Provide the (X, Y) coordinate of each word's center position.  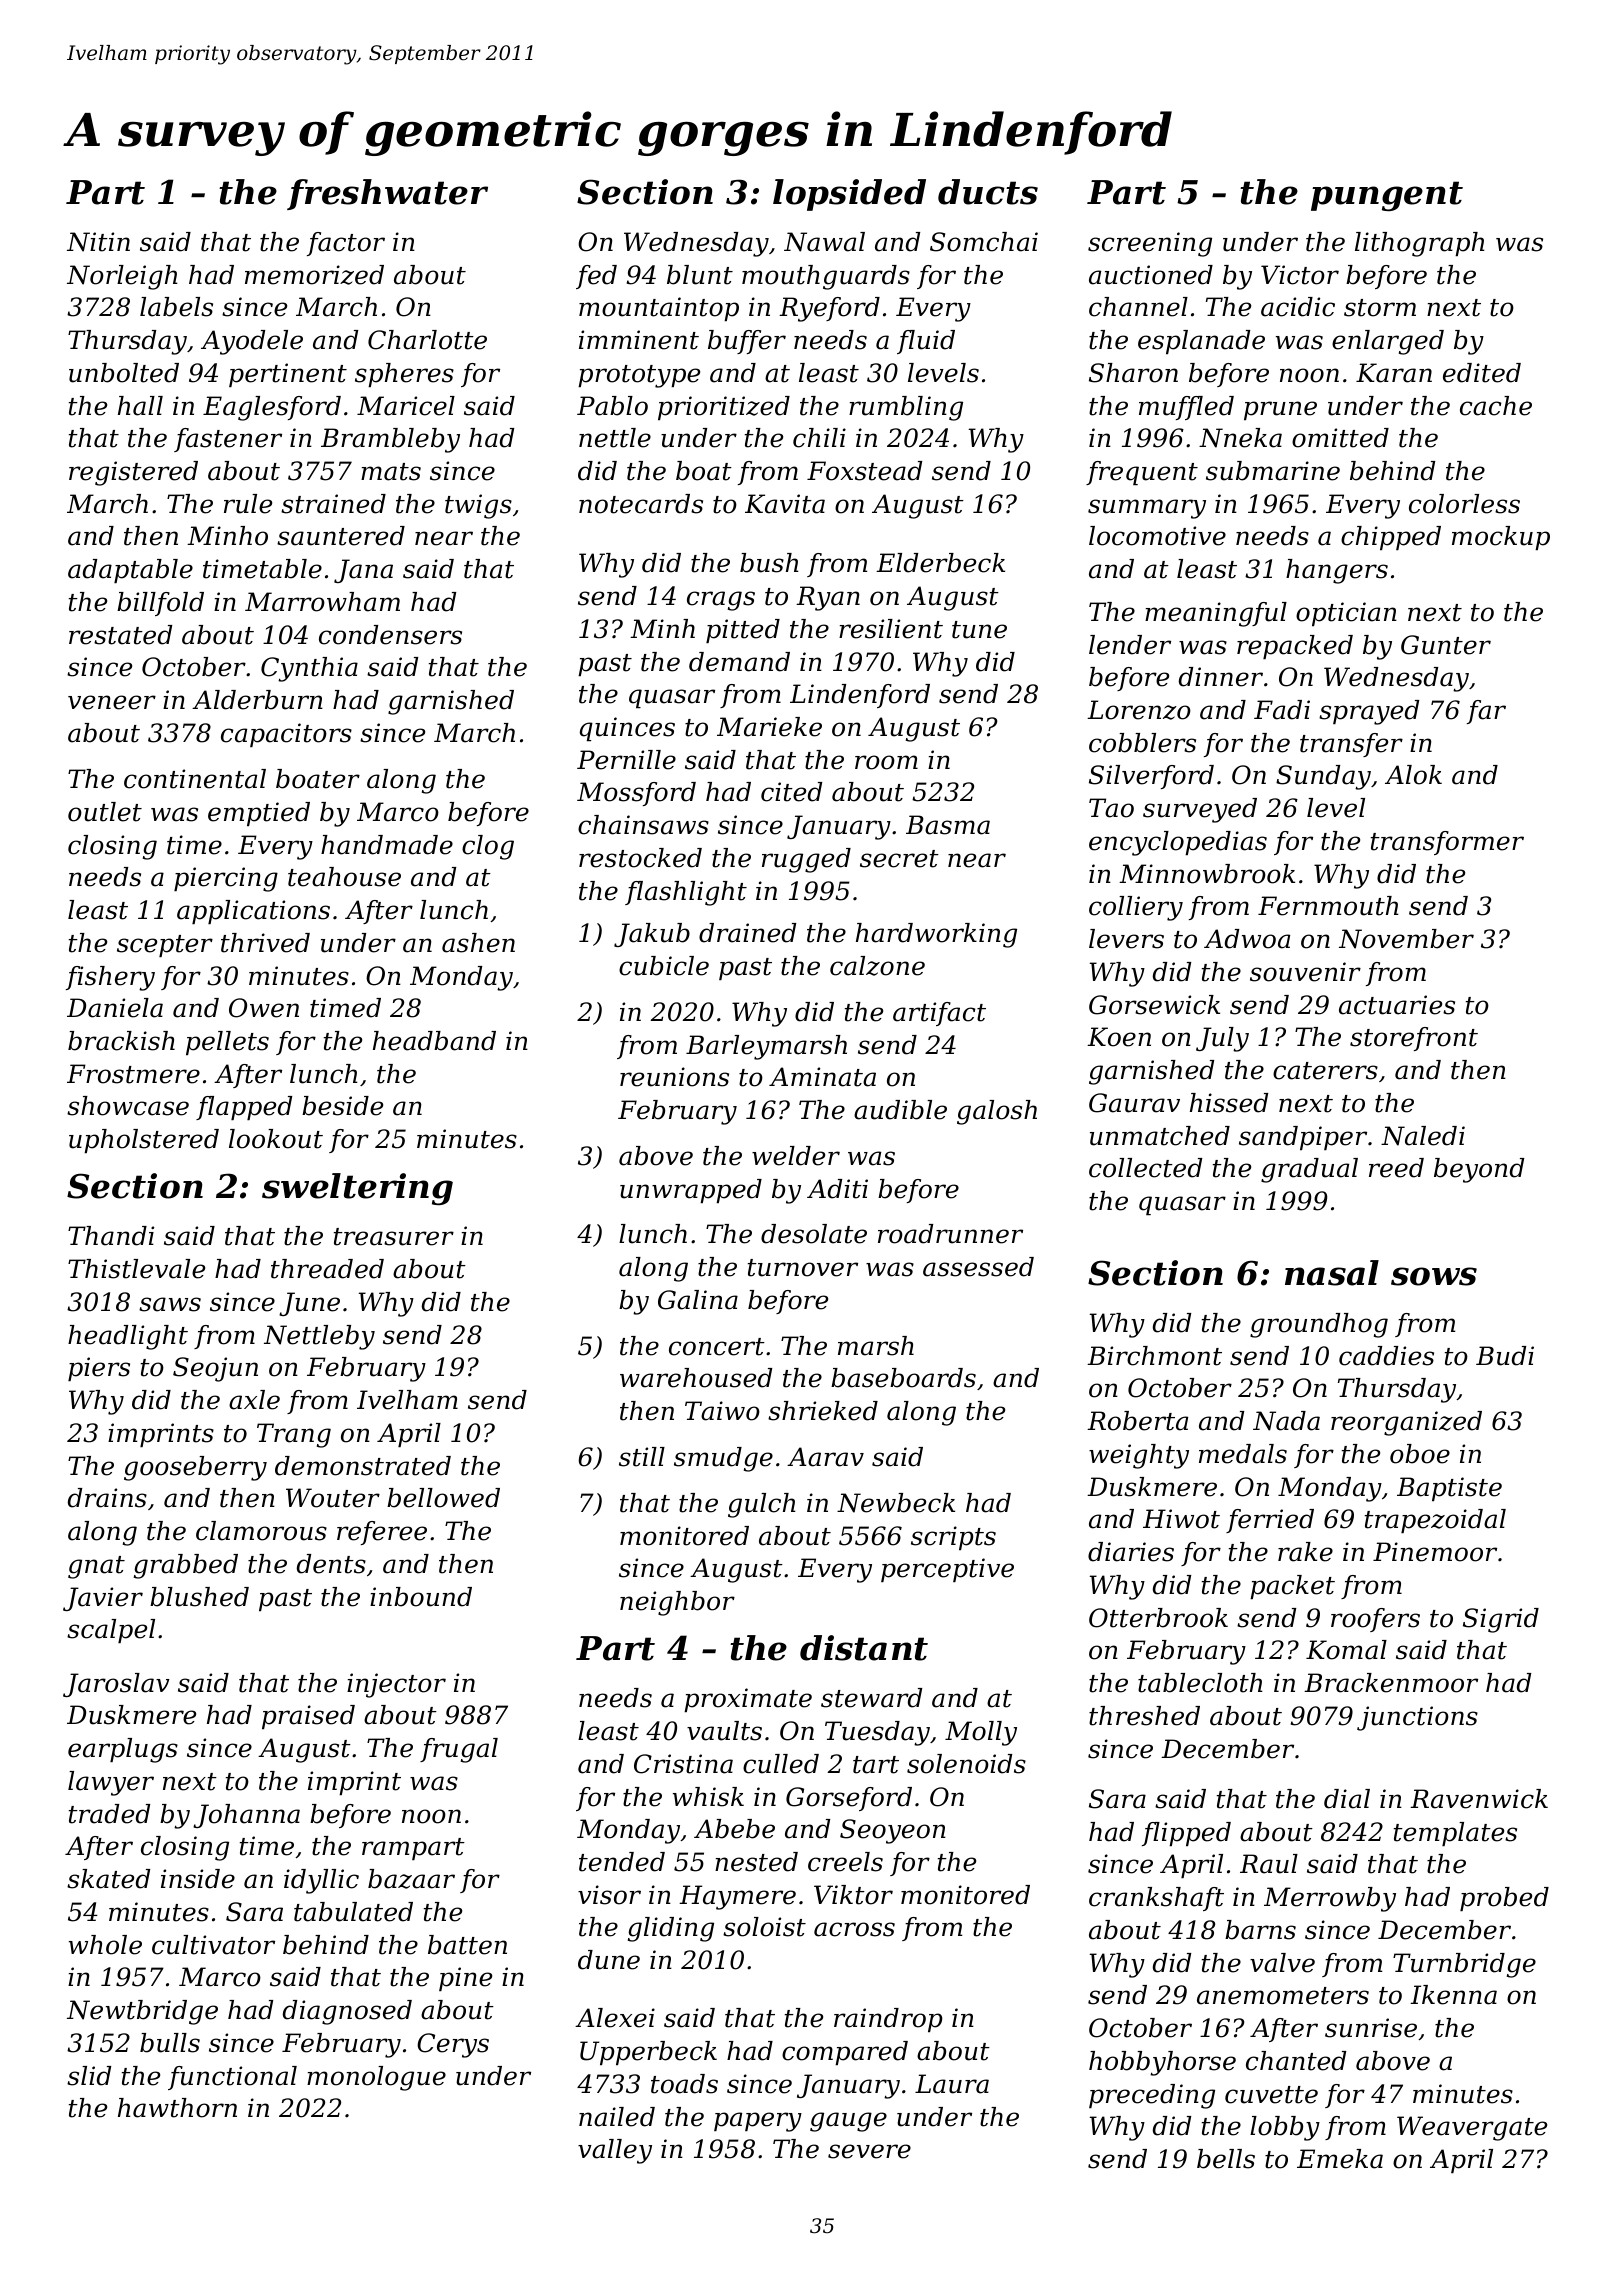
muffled (1186, 408)
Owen (264, 1008)
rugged (806, 860)
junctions (1417, 1718)
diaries (1131, 1552)
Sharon (1133, 373)
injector (396, 1685)
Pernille (626, 760)
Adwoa (1247, 939)
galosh (997, 1112)
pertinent (288, 375)
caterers (1325, 1071)
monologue (376, 2078)
